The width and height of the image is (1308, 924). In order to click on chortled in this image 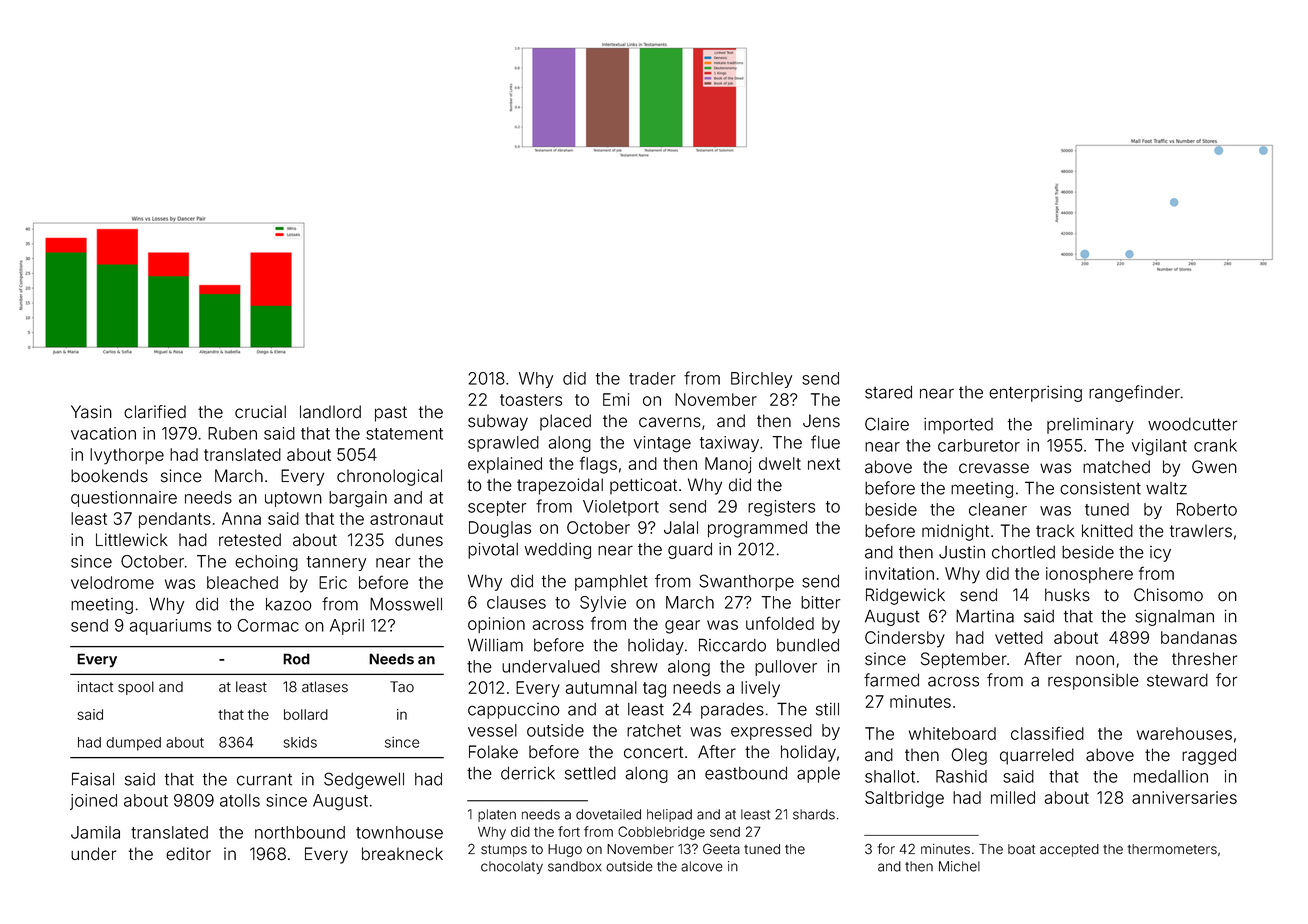, I will do `click(1023, 552)`.
